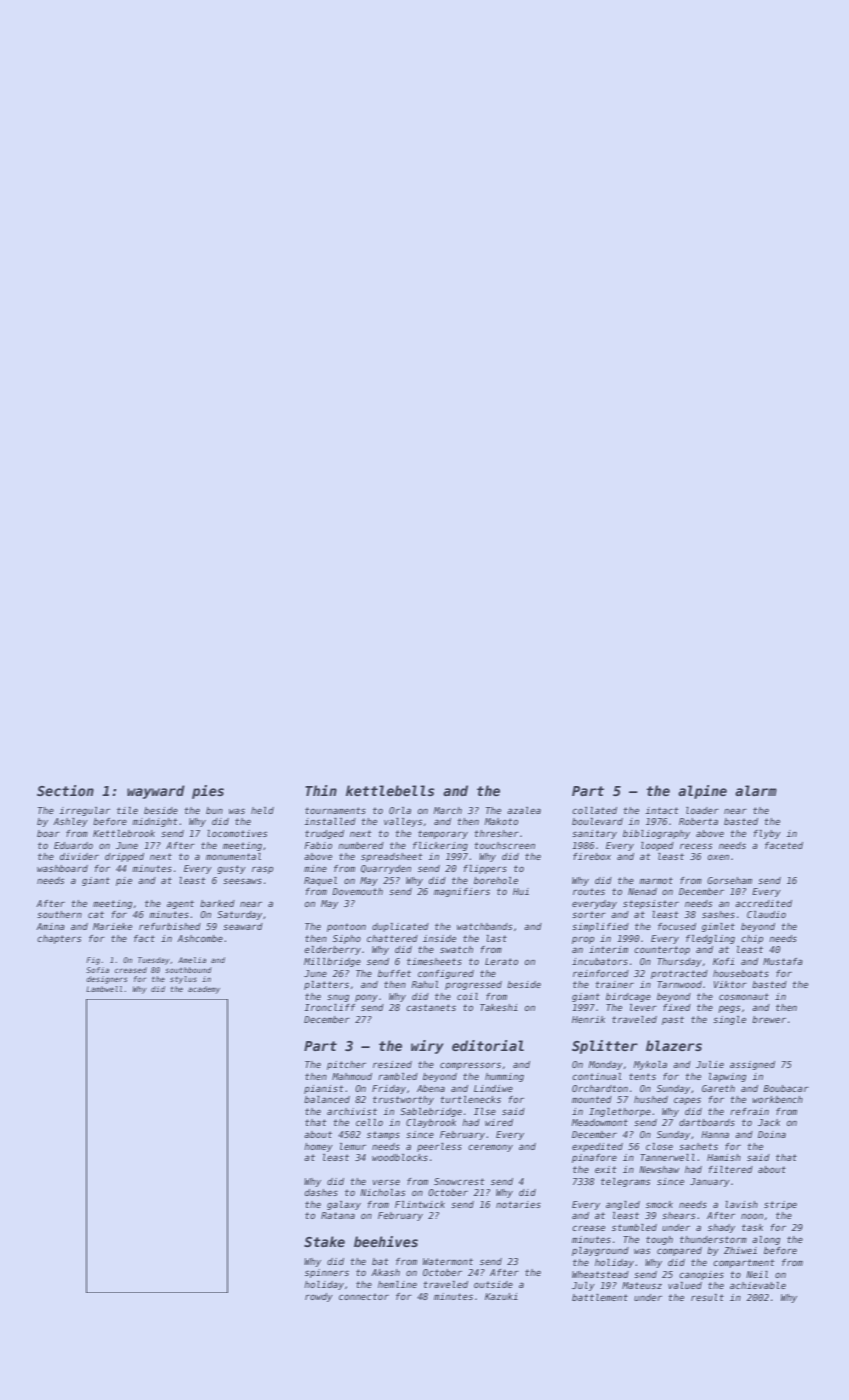 The width and height of the image is (849, 1400). I want to click on stripe, so click(780, 1205).
